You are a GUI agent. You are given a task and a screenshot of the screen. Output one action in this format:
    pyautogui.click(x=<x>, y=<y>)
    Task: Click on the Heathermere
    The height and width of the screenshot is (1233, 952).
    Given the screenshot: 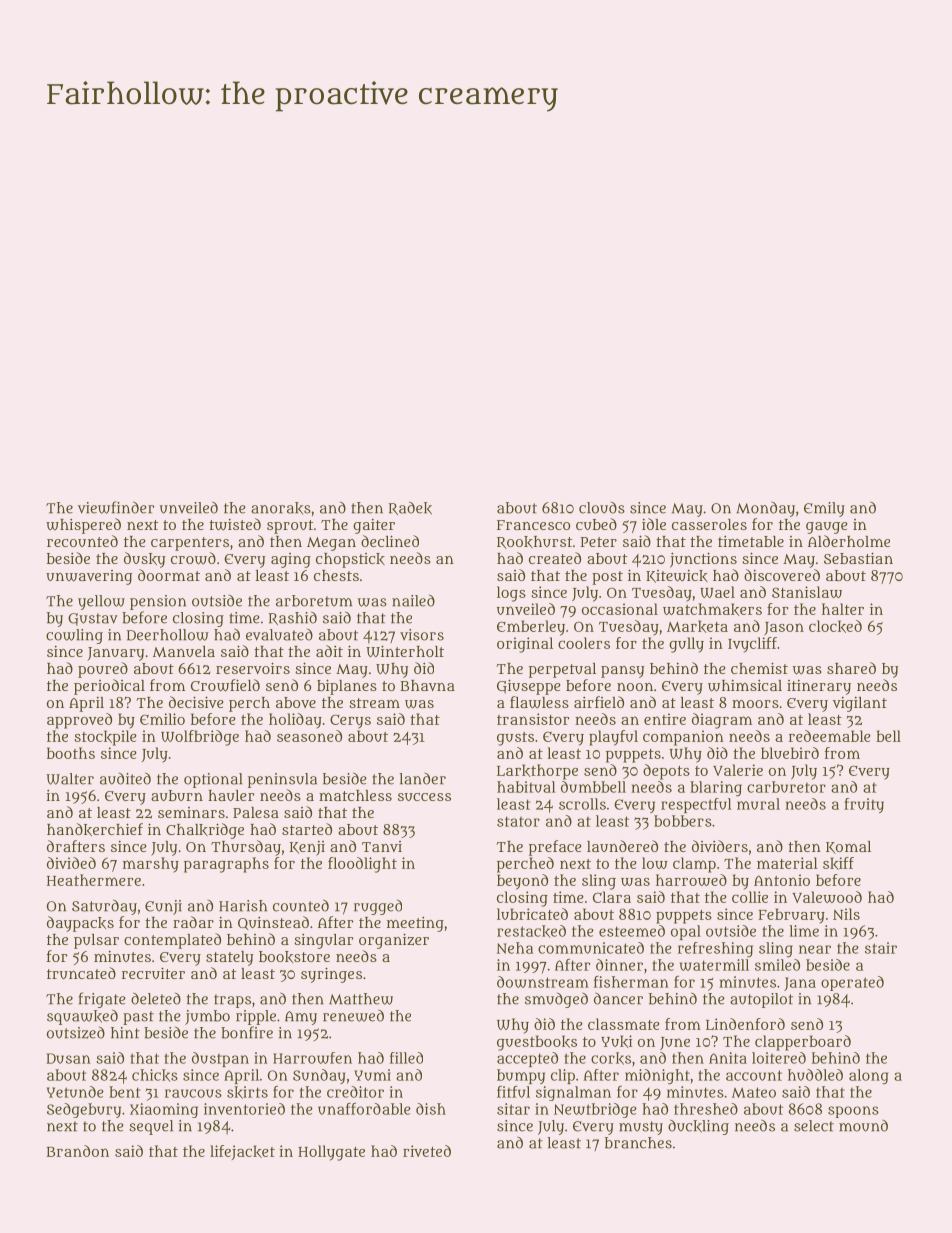 What is the action you would take?
    pyautogui.click(x=94, y=880)
